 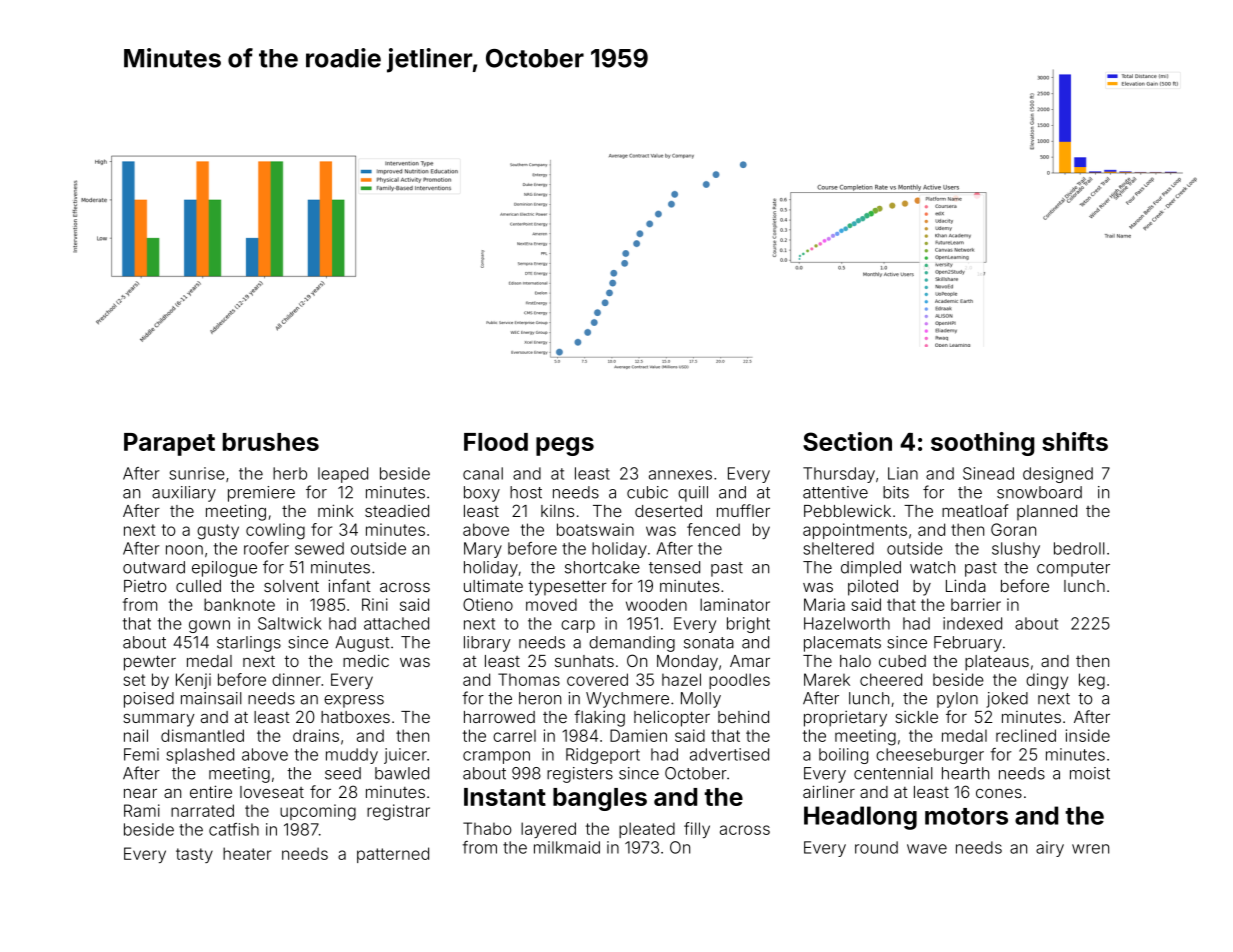 What do you see at coordinates (999, 793) in the page?
I see `cones` at bounding box center [999, 793].
